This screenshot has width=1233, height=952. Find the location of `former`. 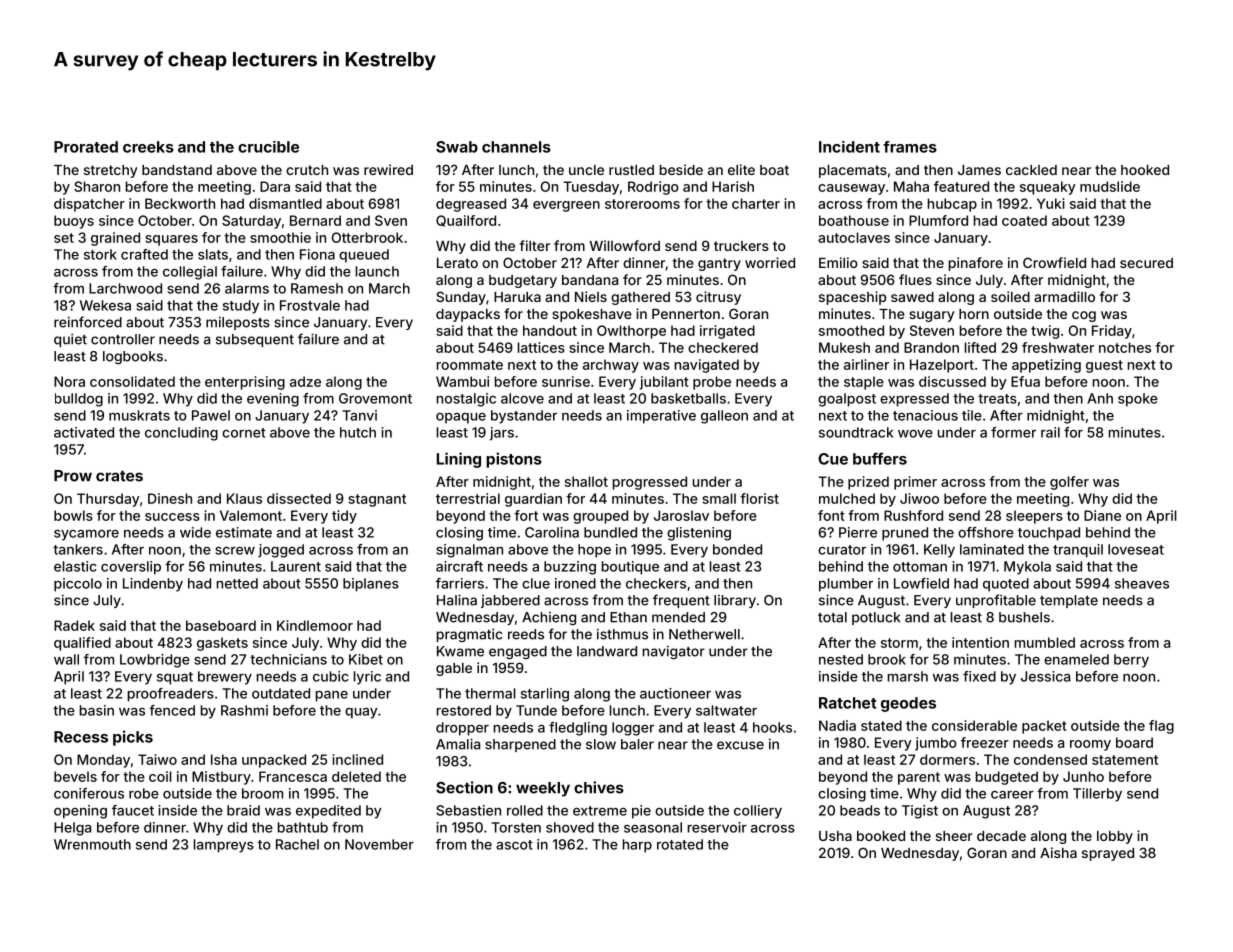

former is located at coordinates (1013, 432).
